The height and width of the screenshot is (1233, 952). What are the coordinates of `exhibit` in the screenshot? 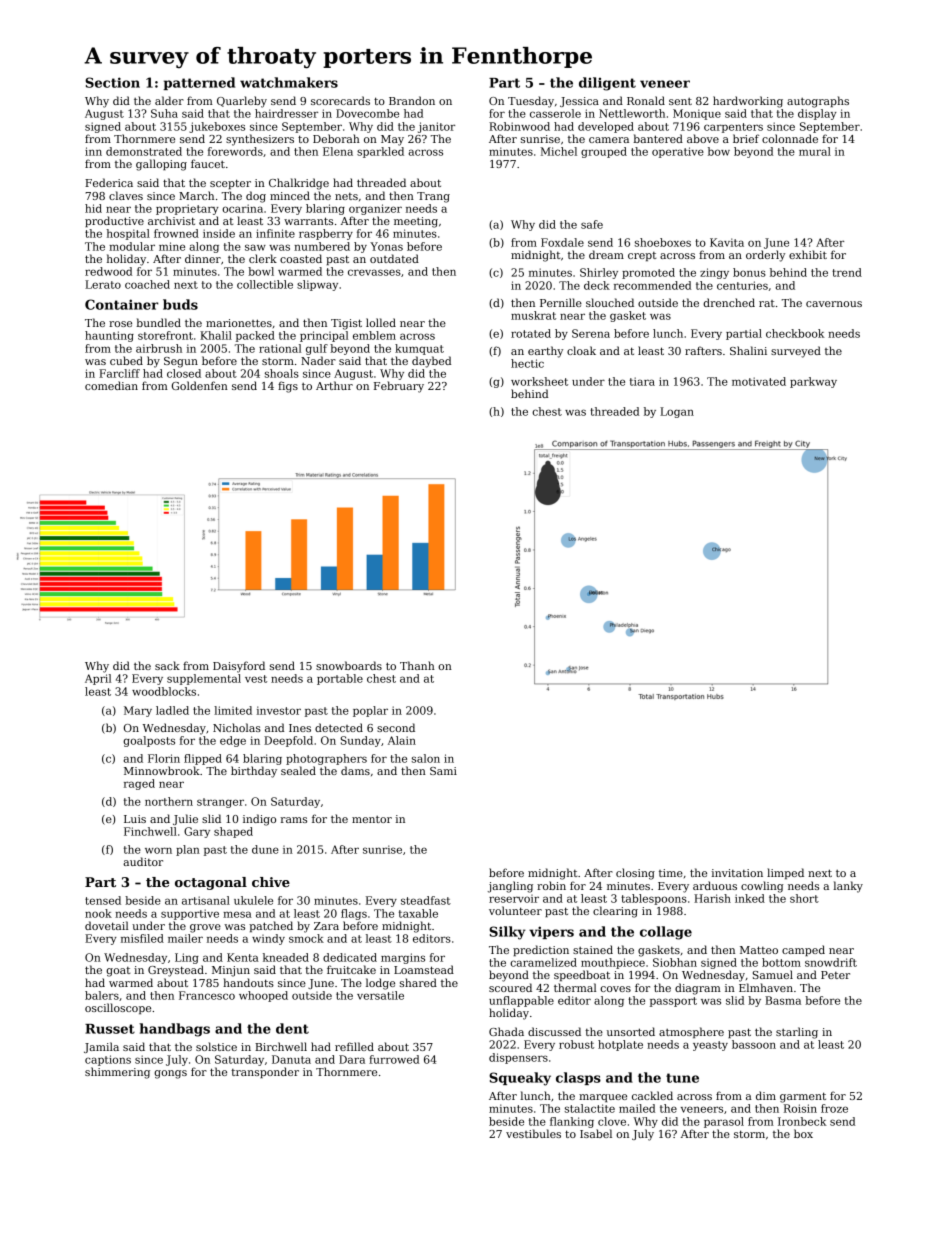 It's located at (808, 254).
